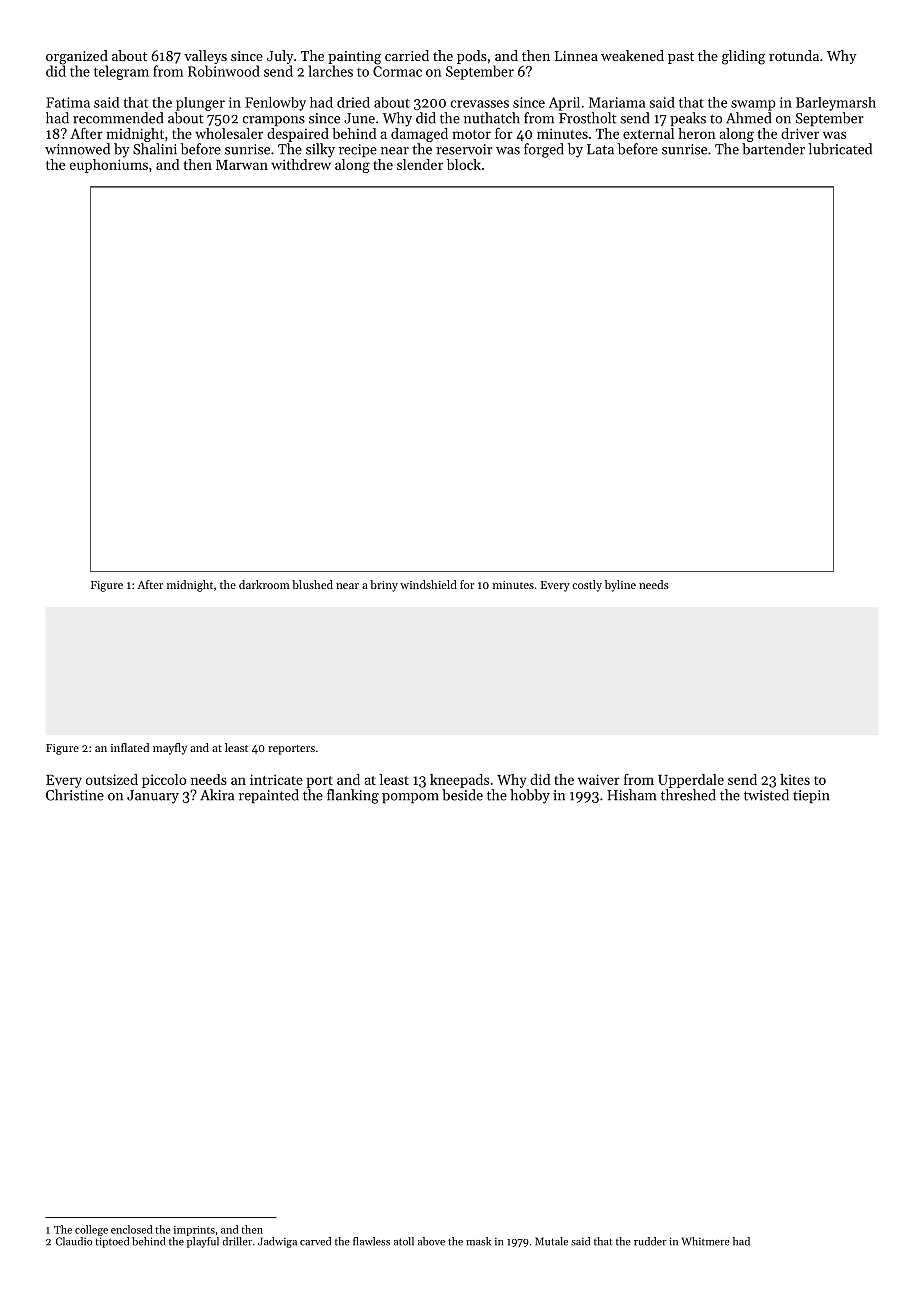  Describe the element at coordinates (811, 796) in the document. I see `tiepin` at that location.
